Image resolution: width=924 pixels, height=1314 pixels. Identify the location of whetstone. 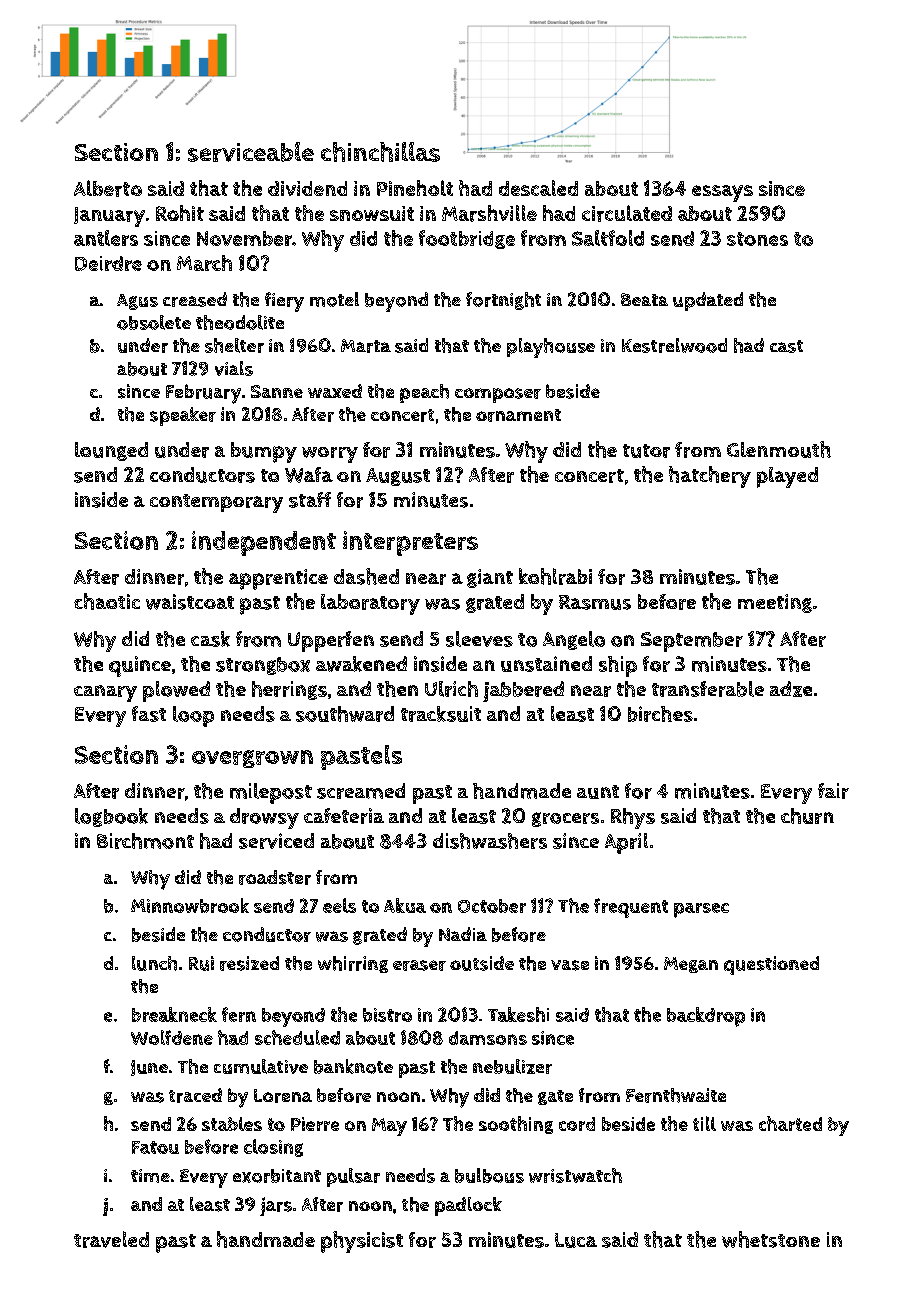
(771, 1239).
